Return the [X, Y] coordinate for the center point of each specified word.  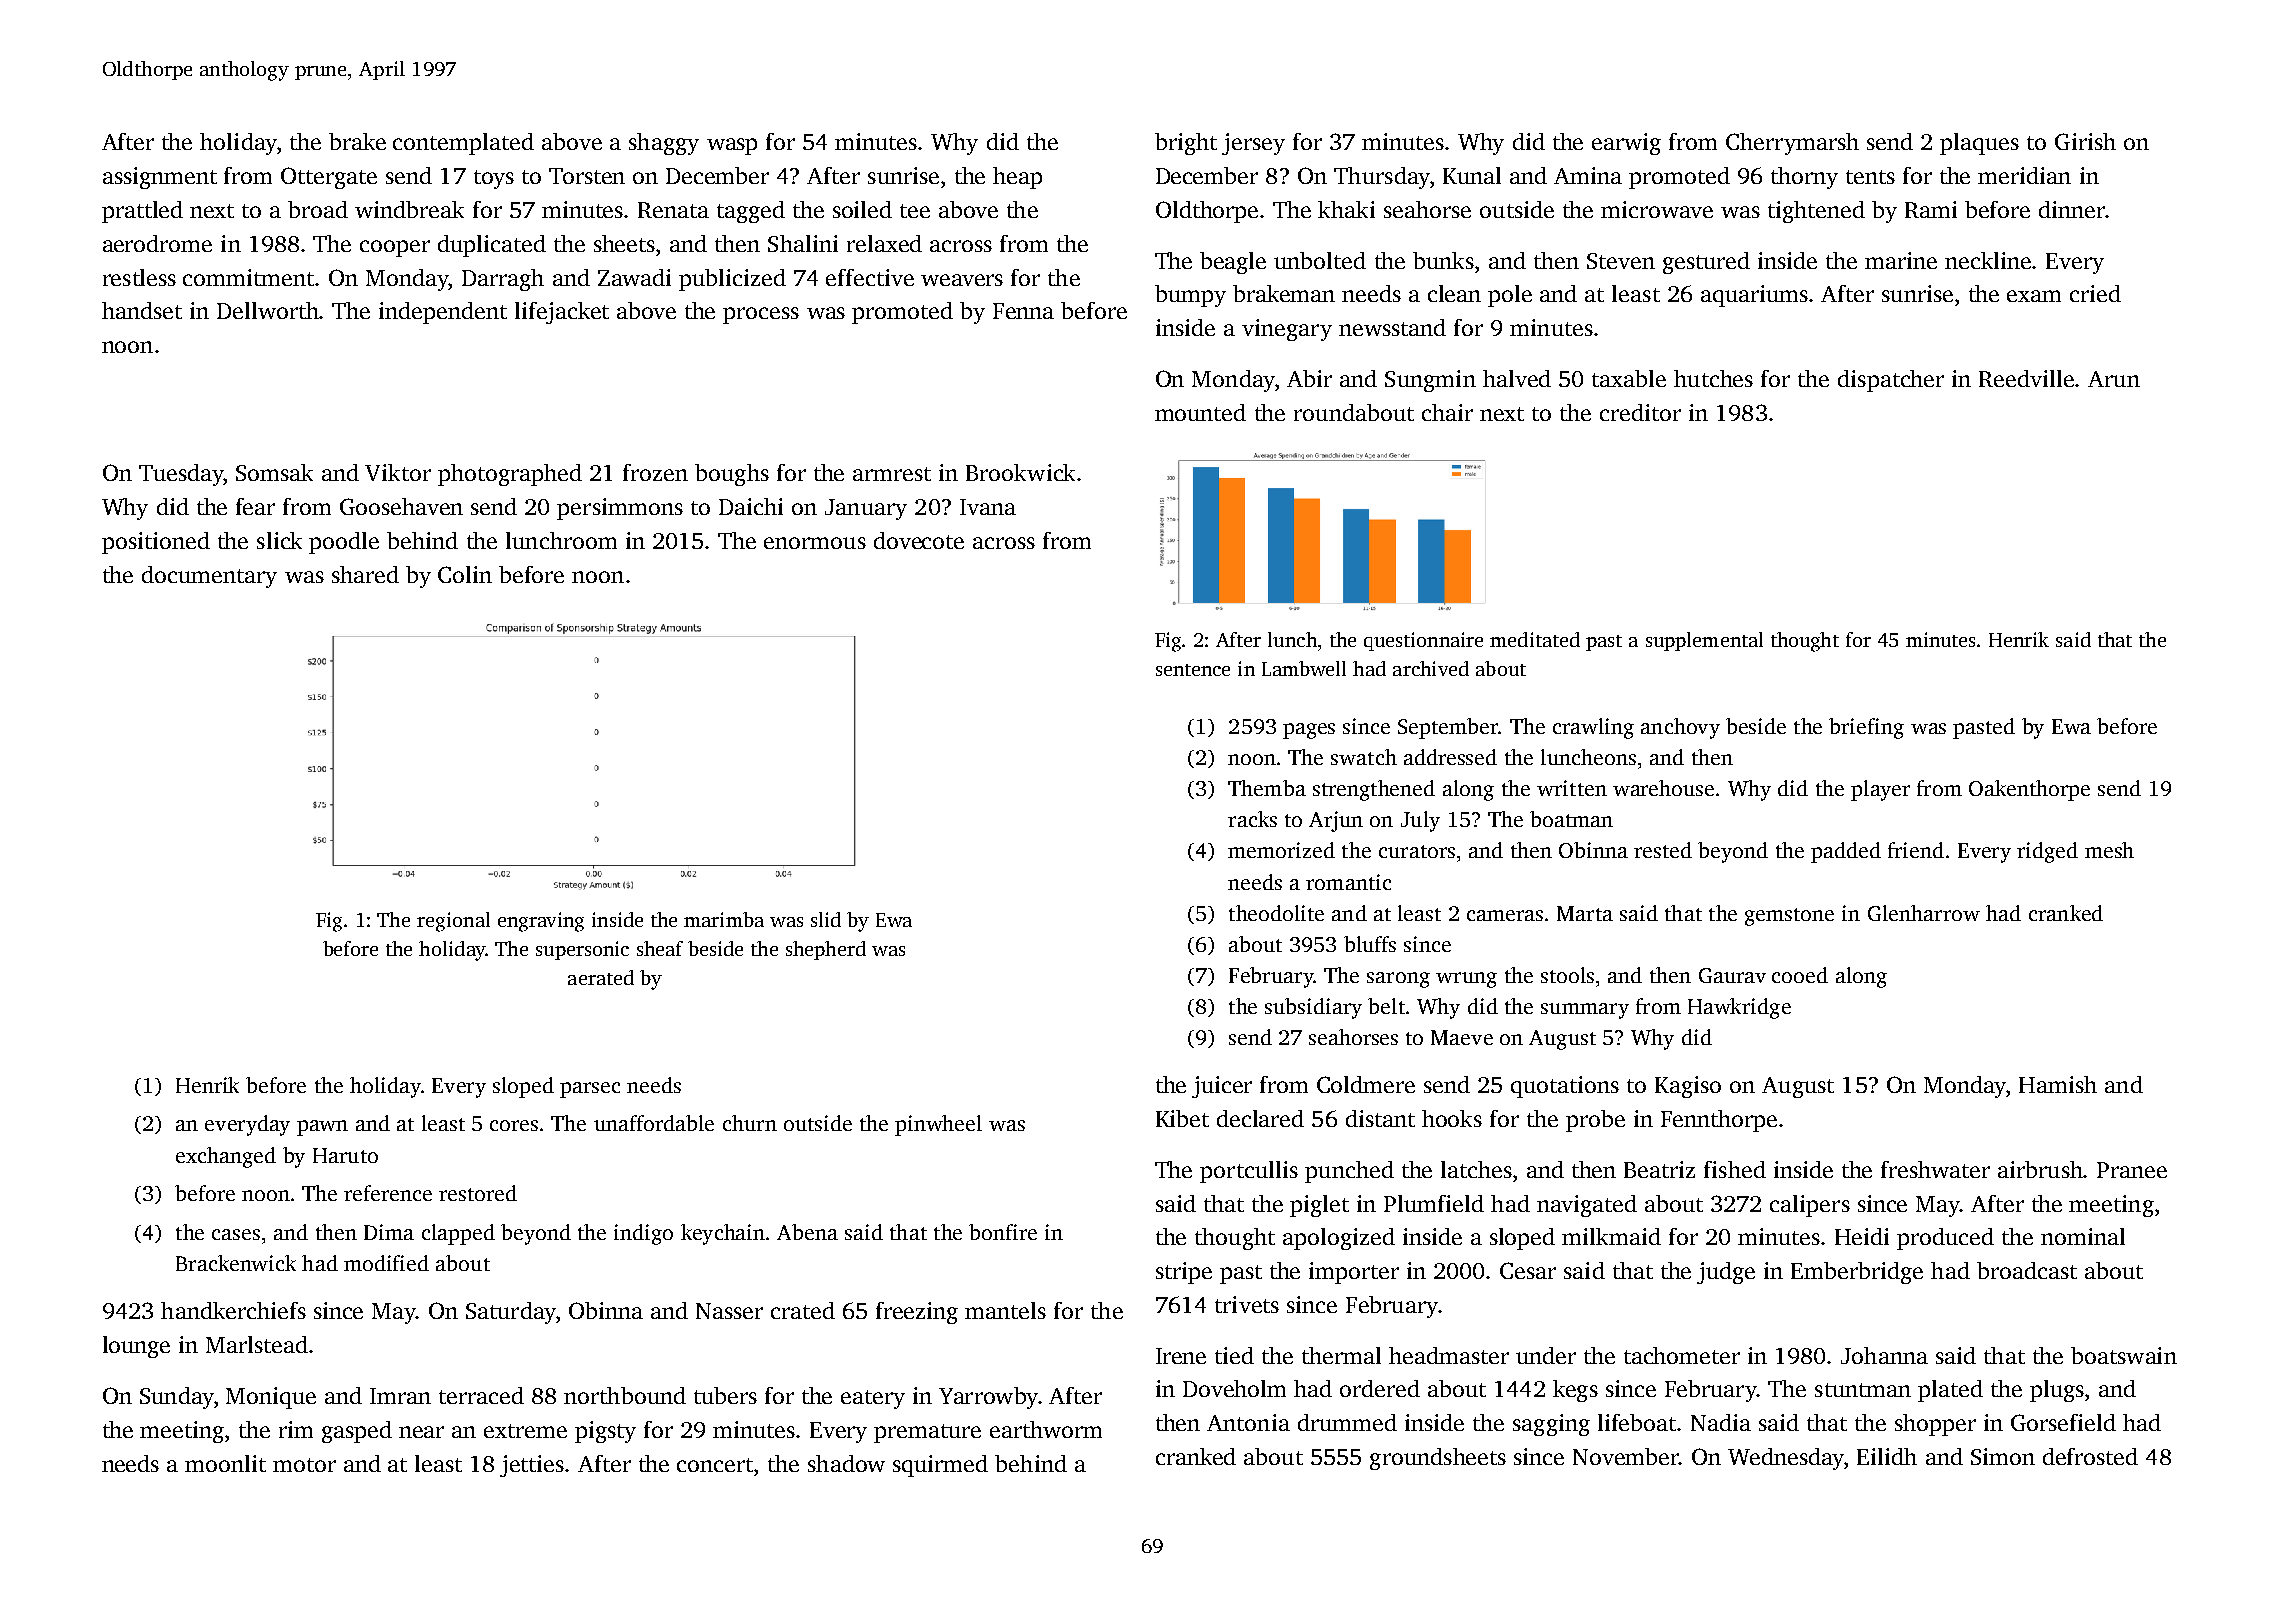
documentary [209, 577]
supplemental [1704, 641]
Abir [1309, 378]
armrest [892, 474]
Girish [2085, 141]
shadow [846, 1463]
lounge [136, 1347]
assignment [160, 178]
